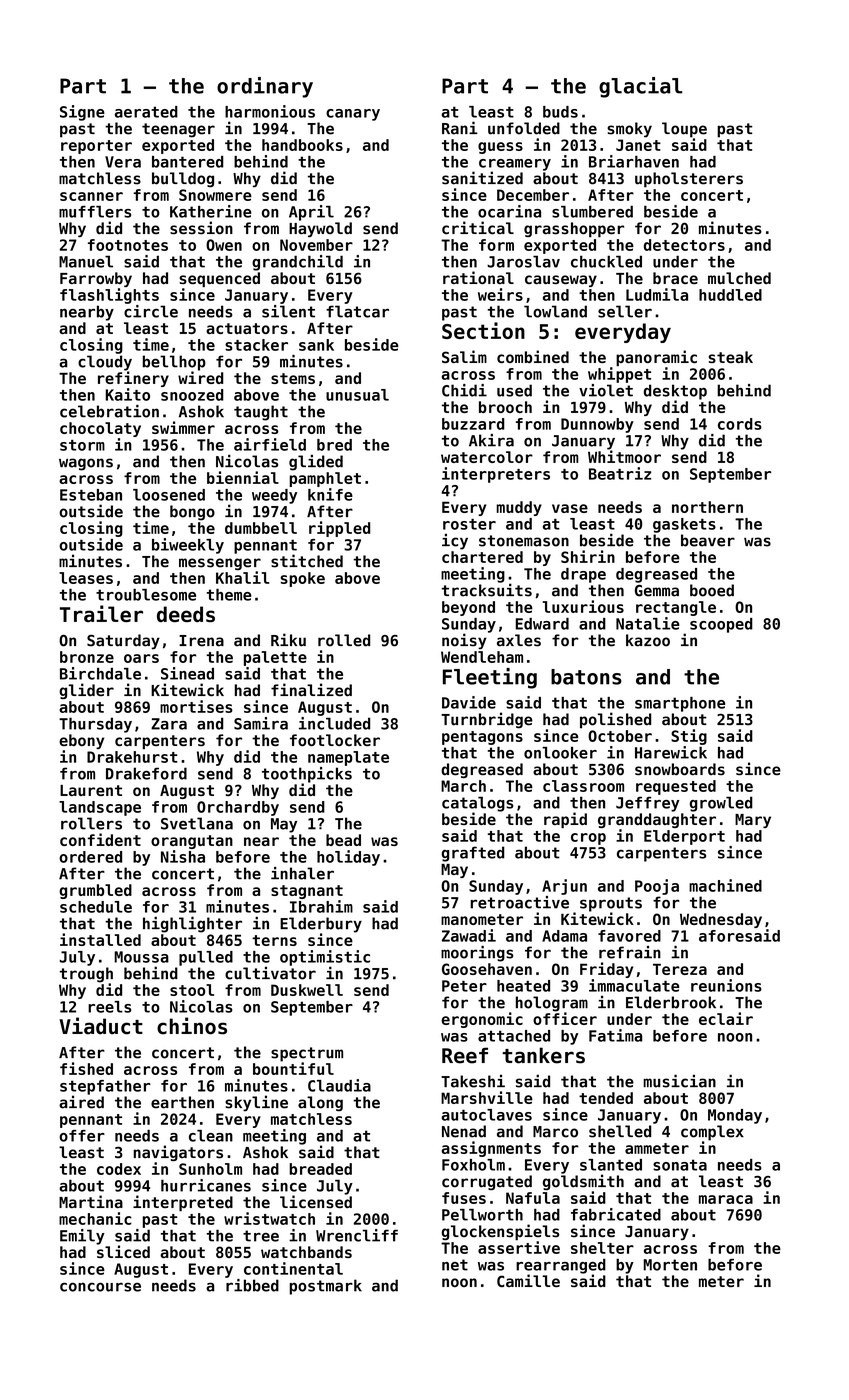 This image has height=1400, width=849. What do you see at coordinates (206, 958) in the image?
I see `pulled` at bounding box center [206, 958].
